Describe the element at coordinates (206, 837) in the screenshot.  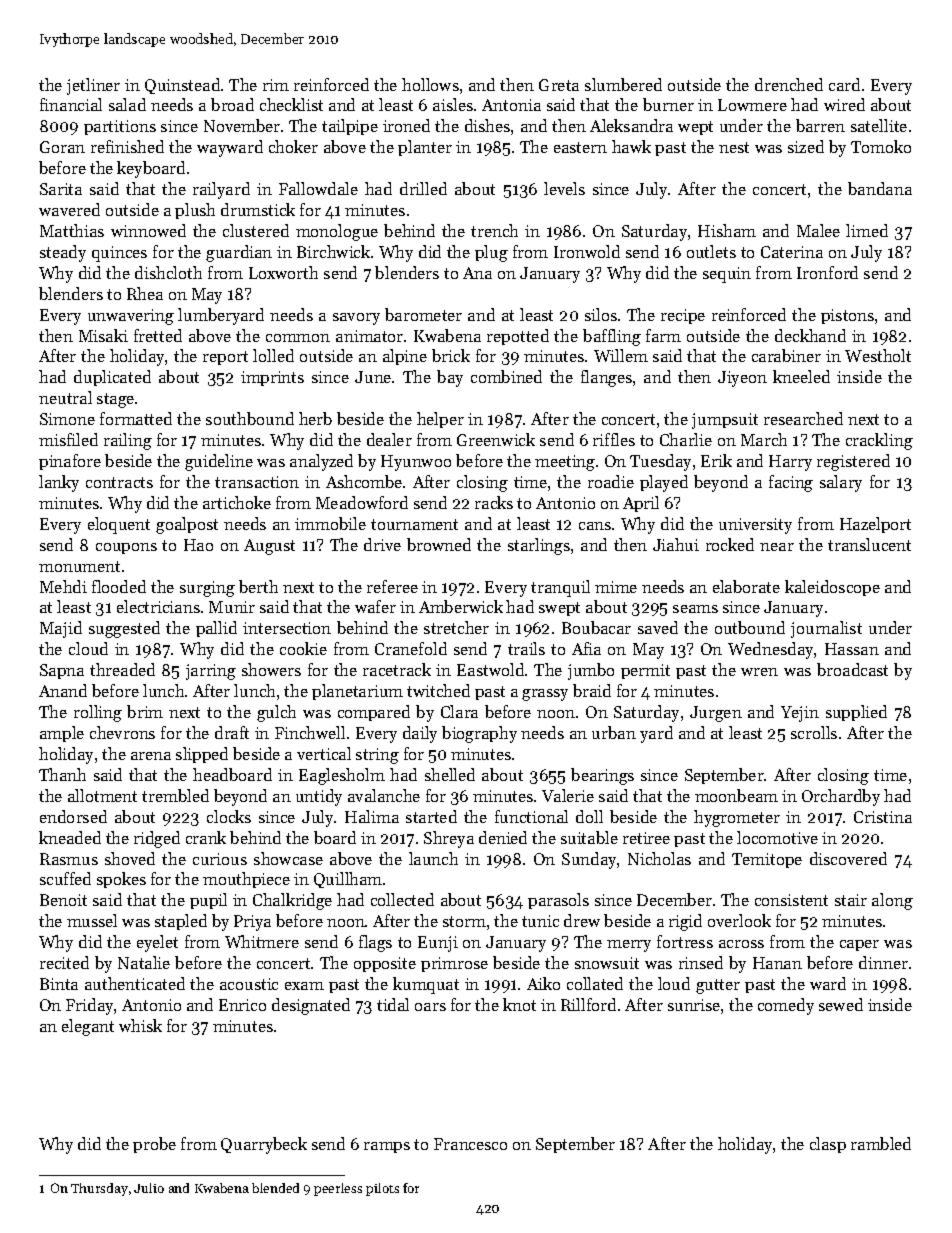
I see `crank` at that location.
